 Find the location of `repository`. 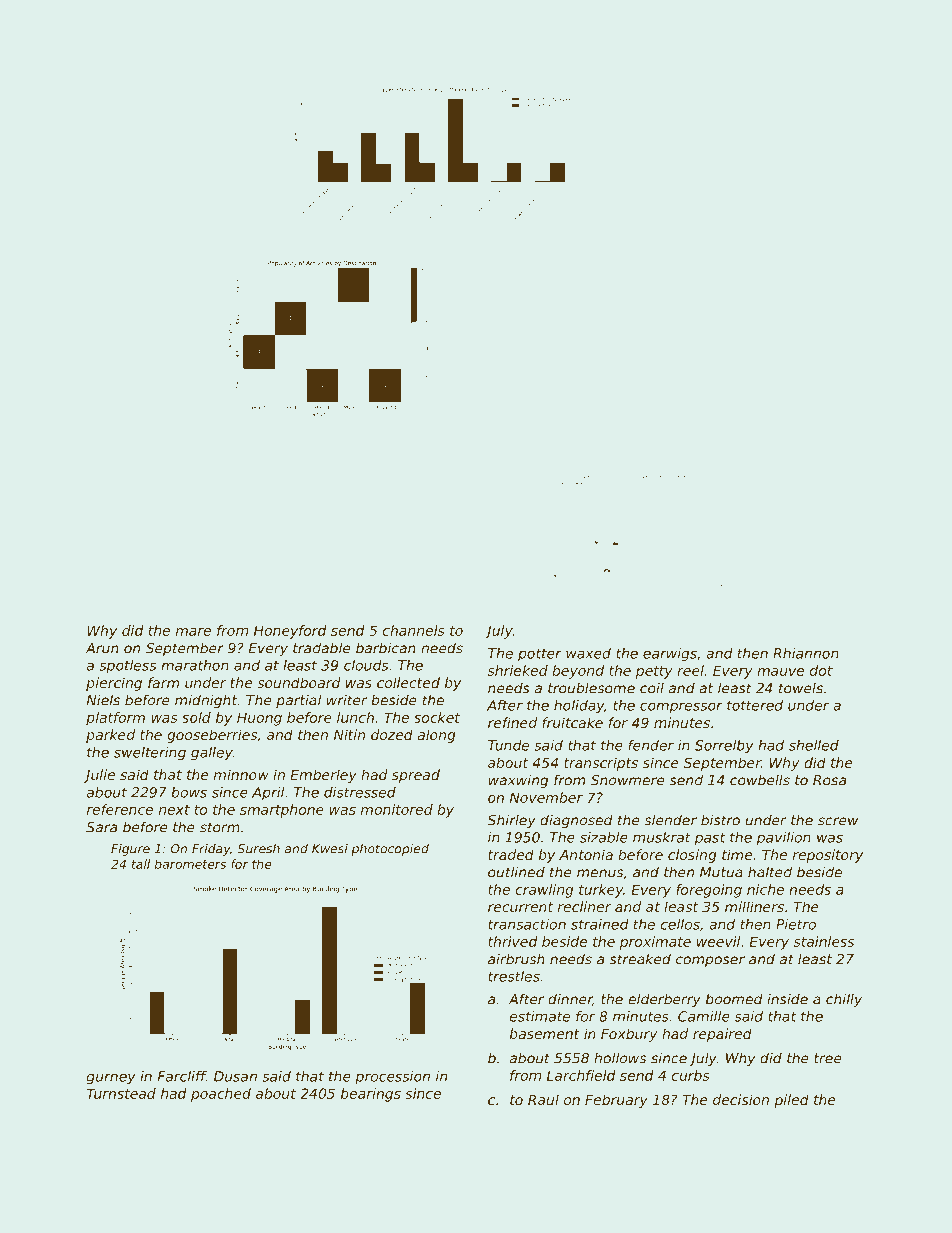

repository is located at coordinates (828, 856).
